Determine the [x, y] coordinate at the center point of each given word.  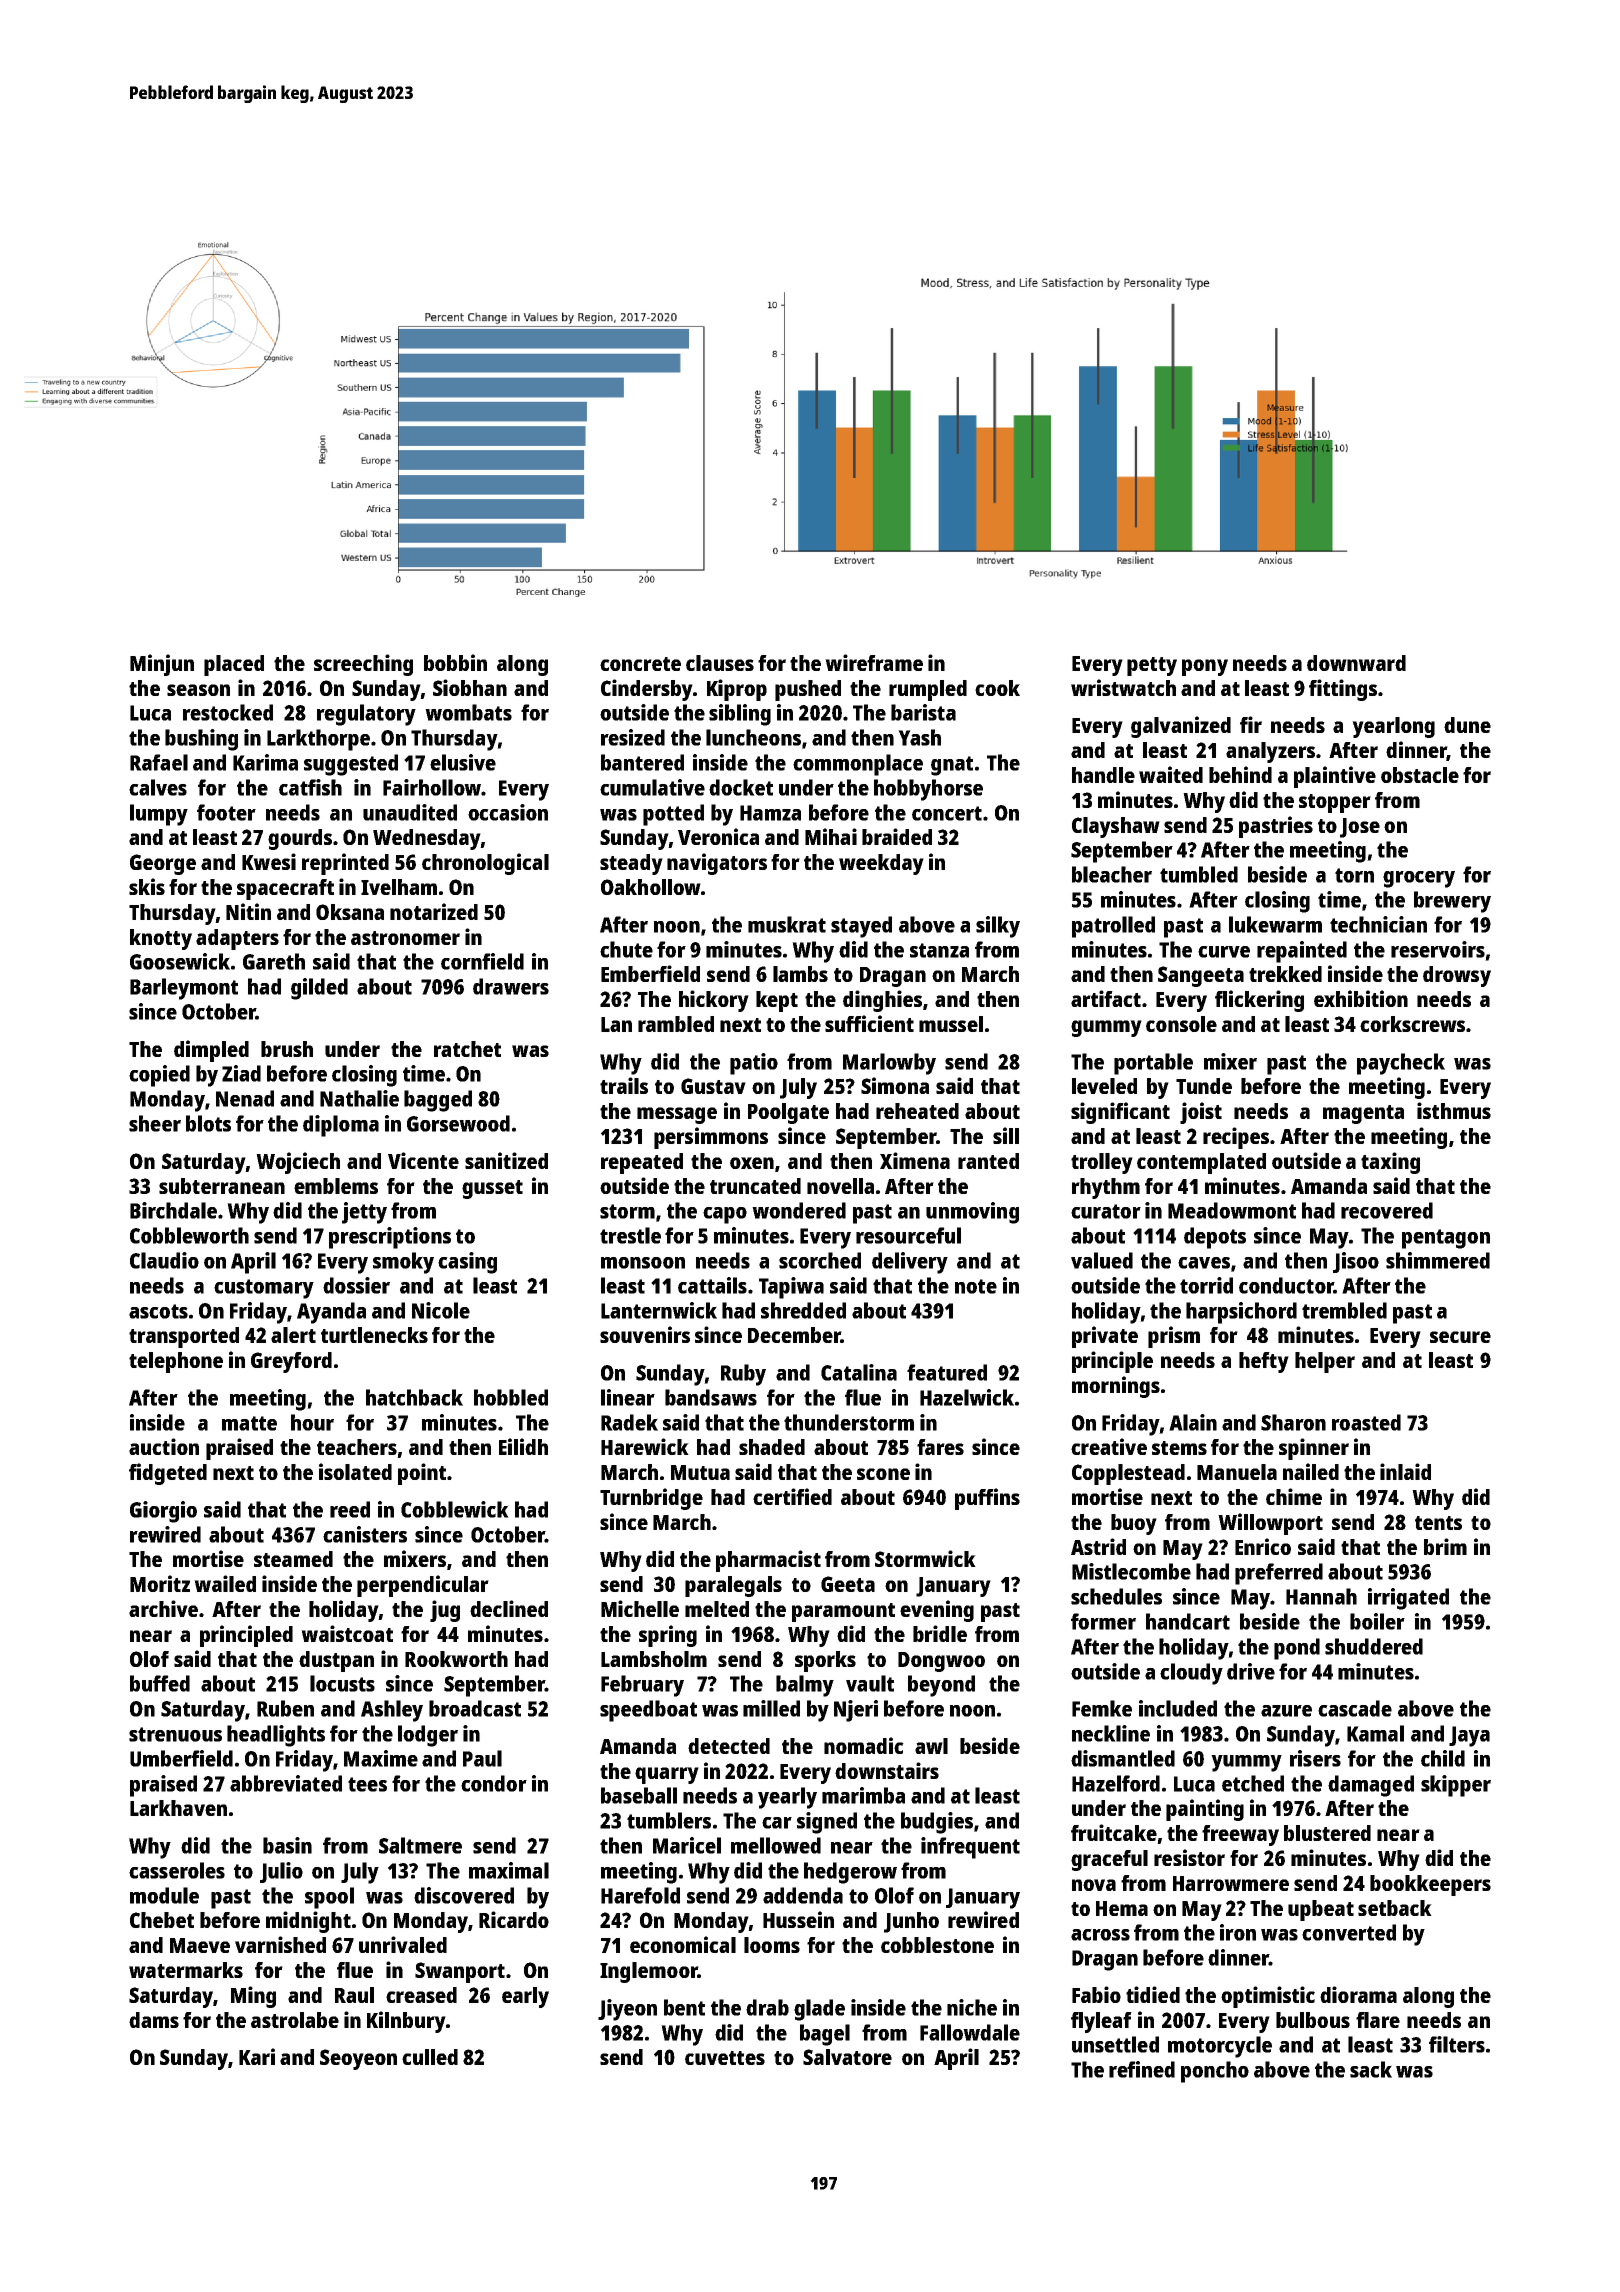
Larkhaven [178, 1808]
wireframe [874, 662]
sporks [825, 1661]
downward [1356, 663]
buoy [1134, 1524]
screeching [363, 665]
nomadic [864, 1745]
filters [1457, 2044]
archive [163, 1608]
